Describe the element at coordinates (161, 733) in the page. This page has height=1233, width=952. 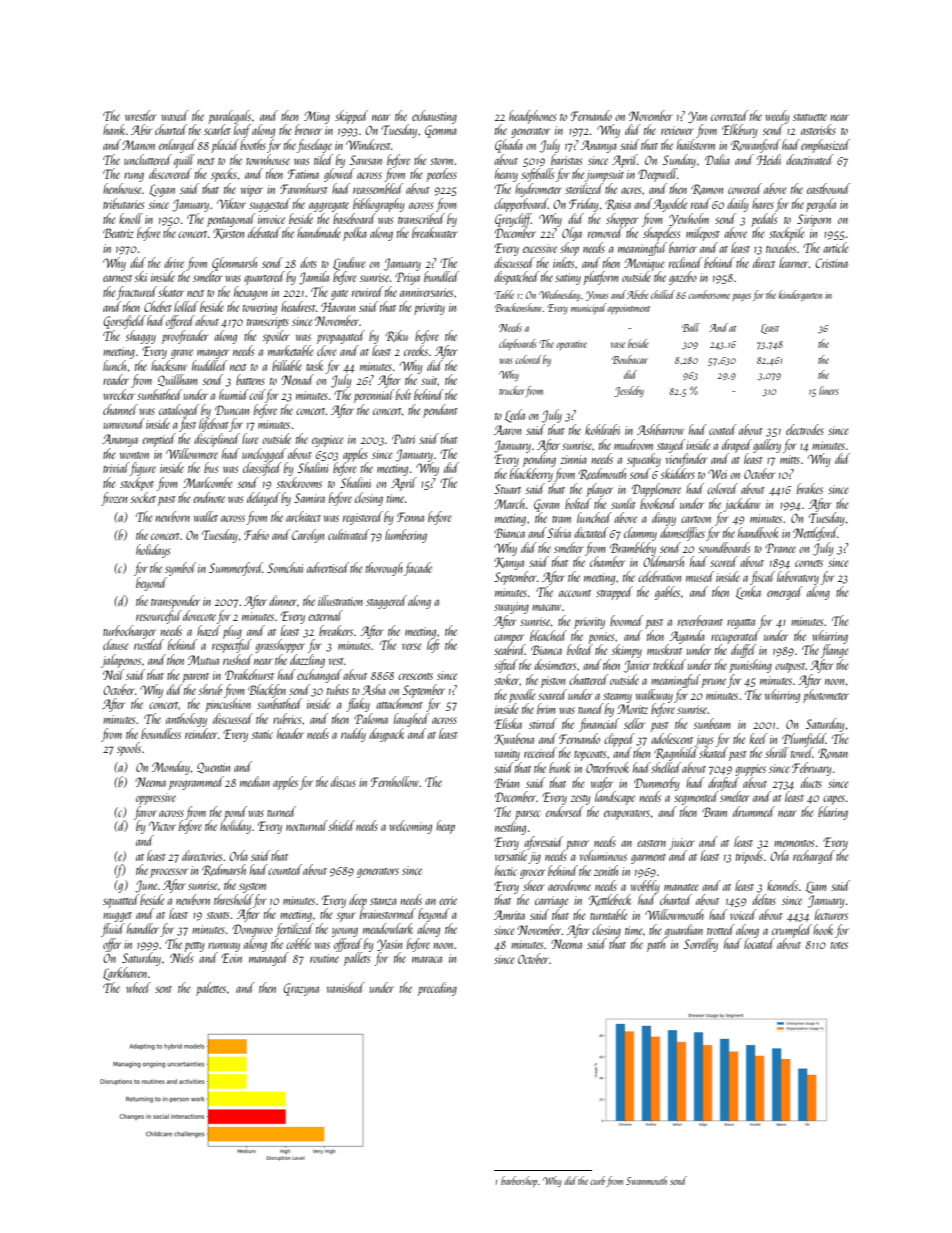
I see `boundless` at that location.
